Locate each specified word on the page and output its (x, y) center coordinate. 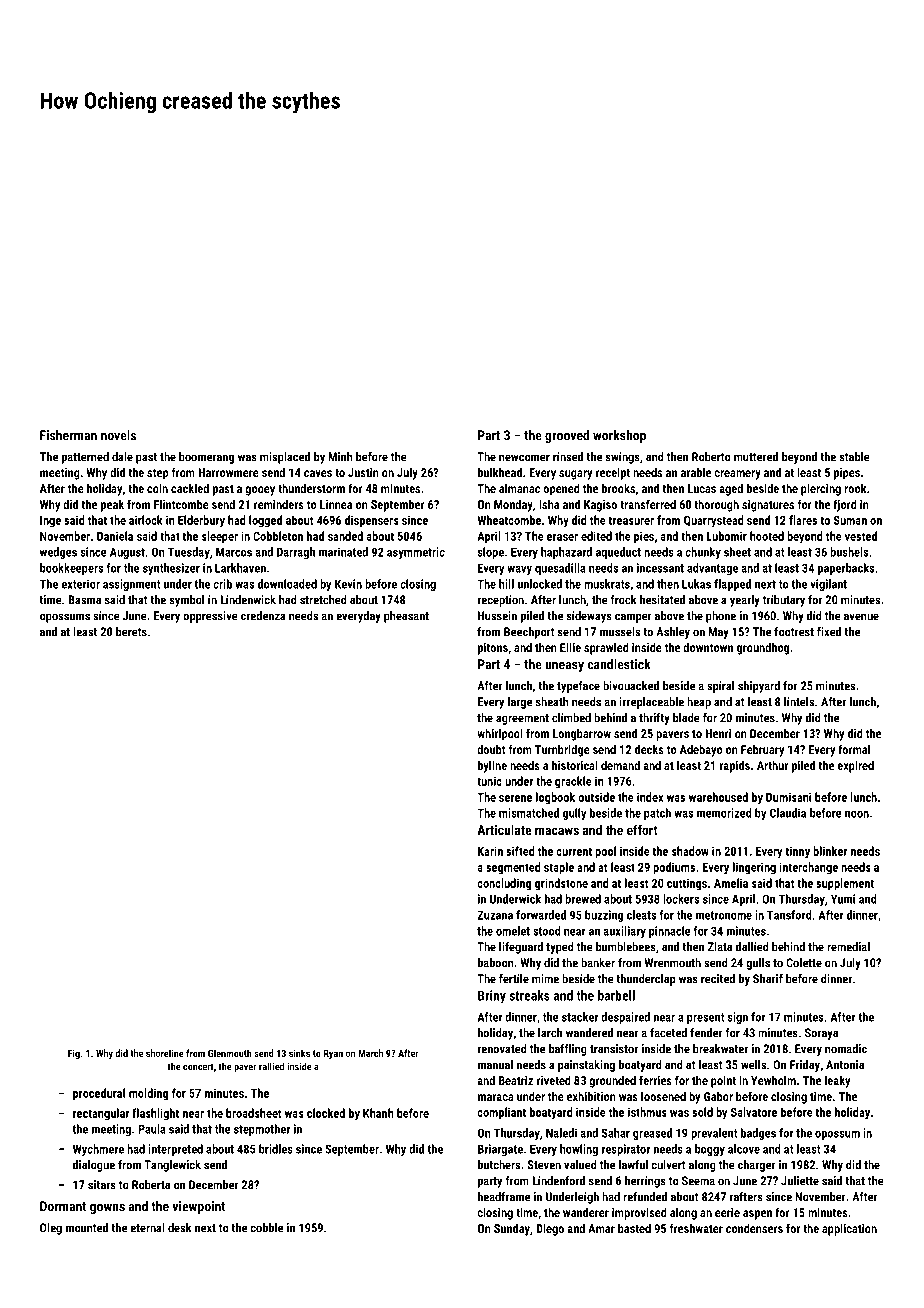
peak (112, 505)
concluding (504, 884)
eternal (147, 1228)
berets (131, 632)
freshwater (696, 1228)
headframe (504, 1197)
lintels (799, 702)
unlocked (540, 584)
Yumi (843, 899)
